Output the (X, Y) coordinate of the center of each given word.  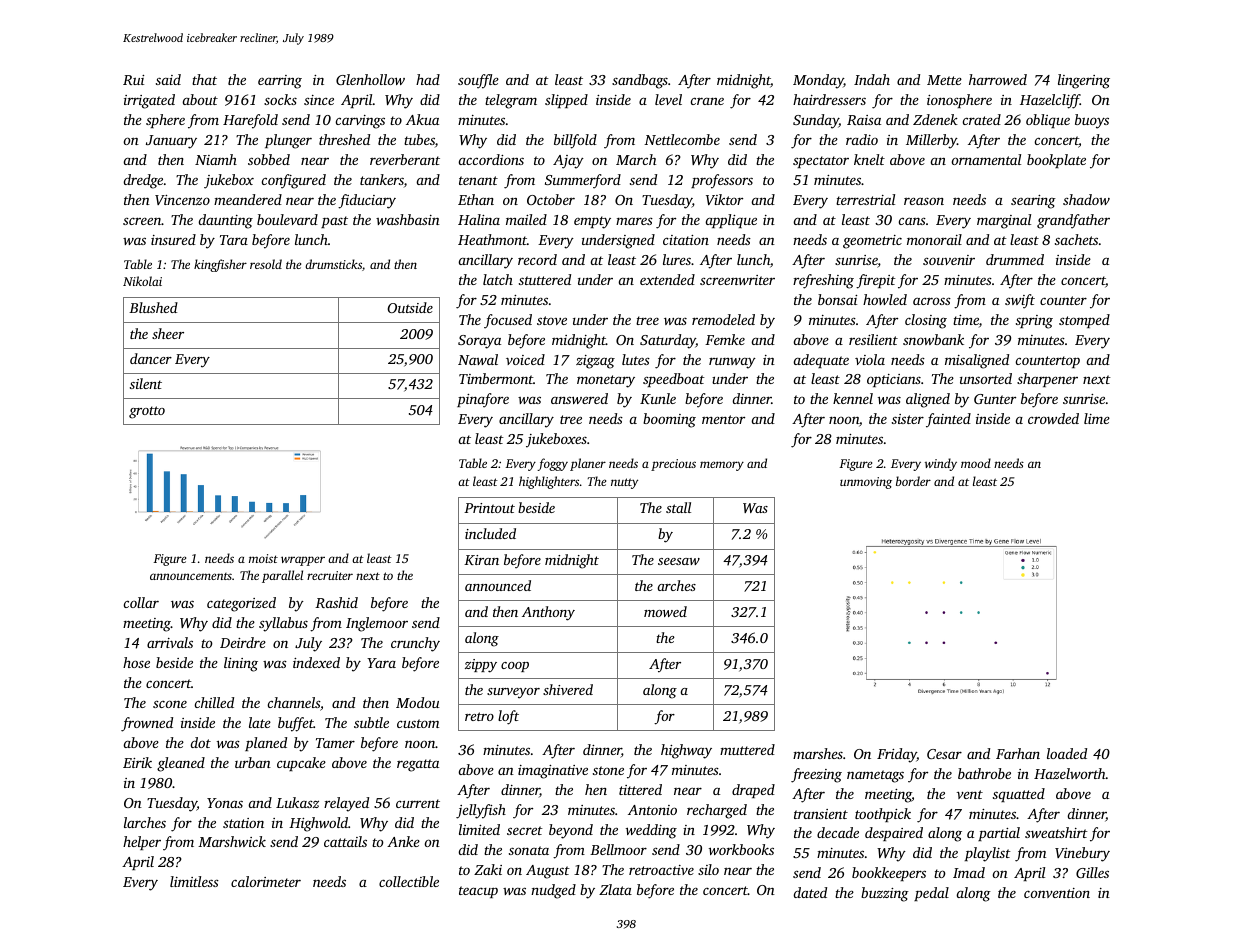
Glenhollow (370, 79)
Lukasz (297, 802)
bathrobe (984, 773)
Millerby (931, 141)
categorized (241, 604)
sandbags (640, 81)
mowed (665, 611)
